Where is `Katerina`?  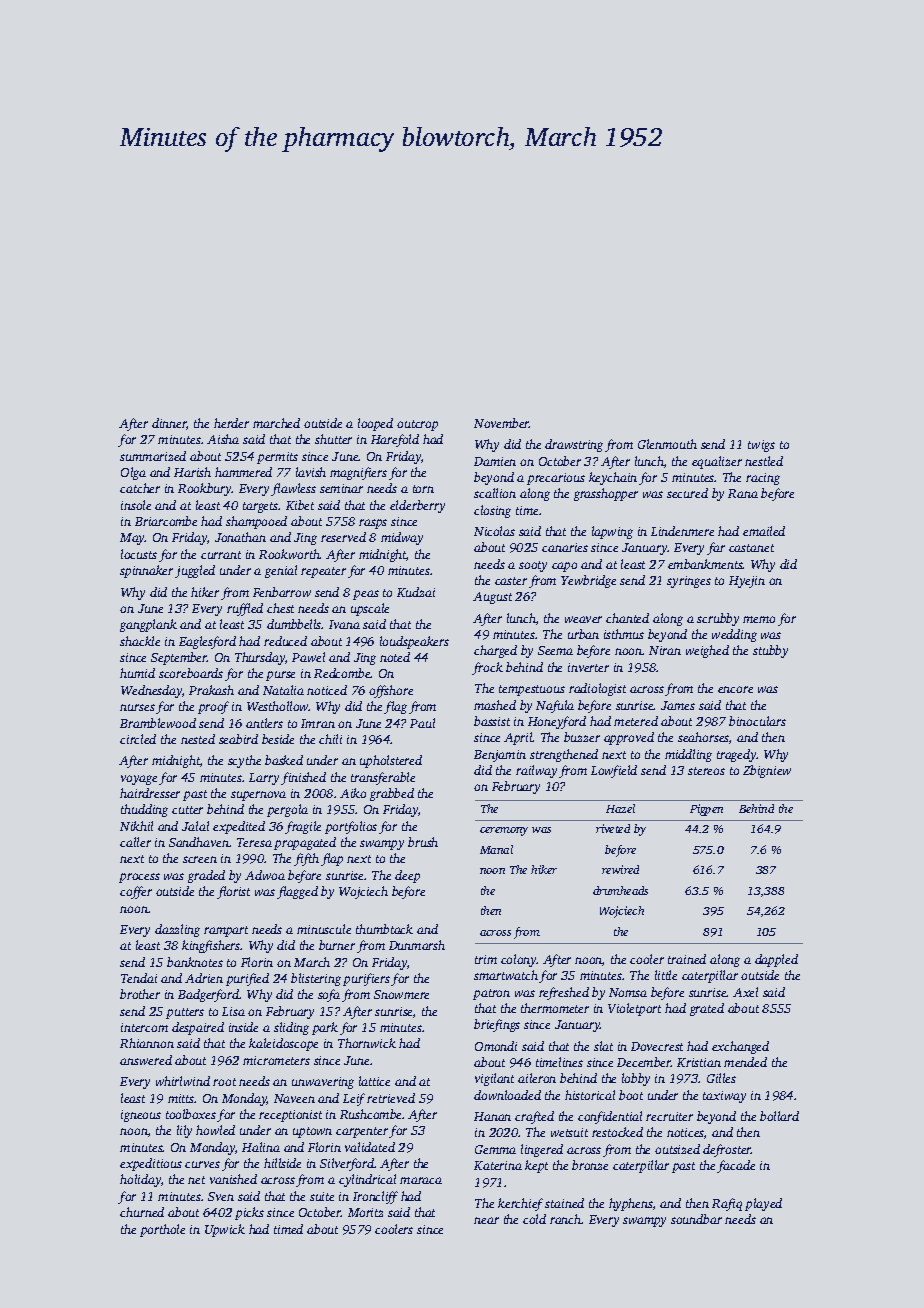 Katerina is located at coordinates (498, 1165).
